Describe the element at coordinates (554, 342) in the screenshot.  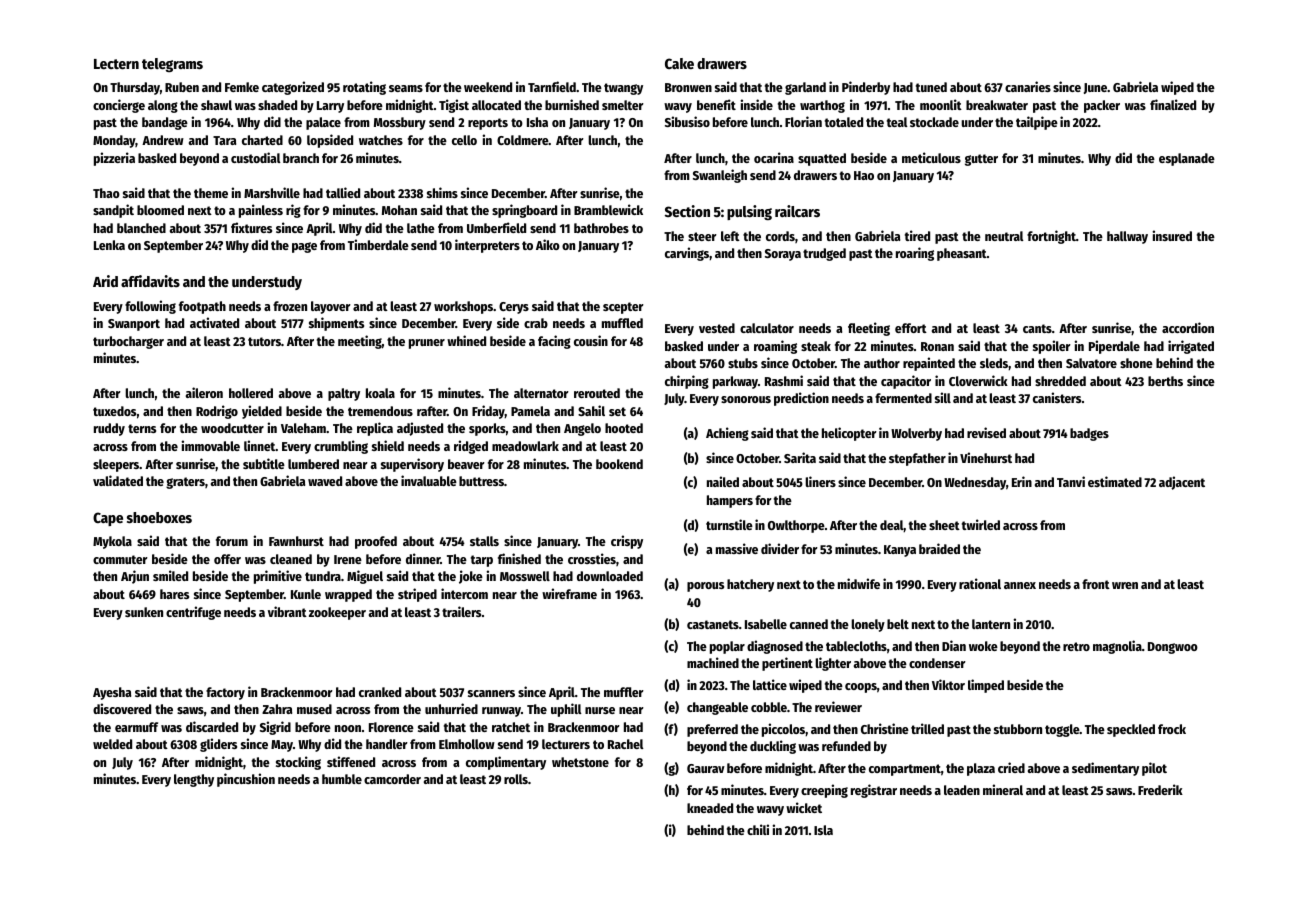
I see `facing` at that location.
